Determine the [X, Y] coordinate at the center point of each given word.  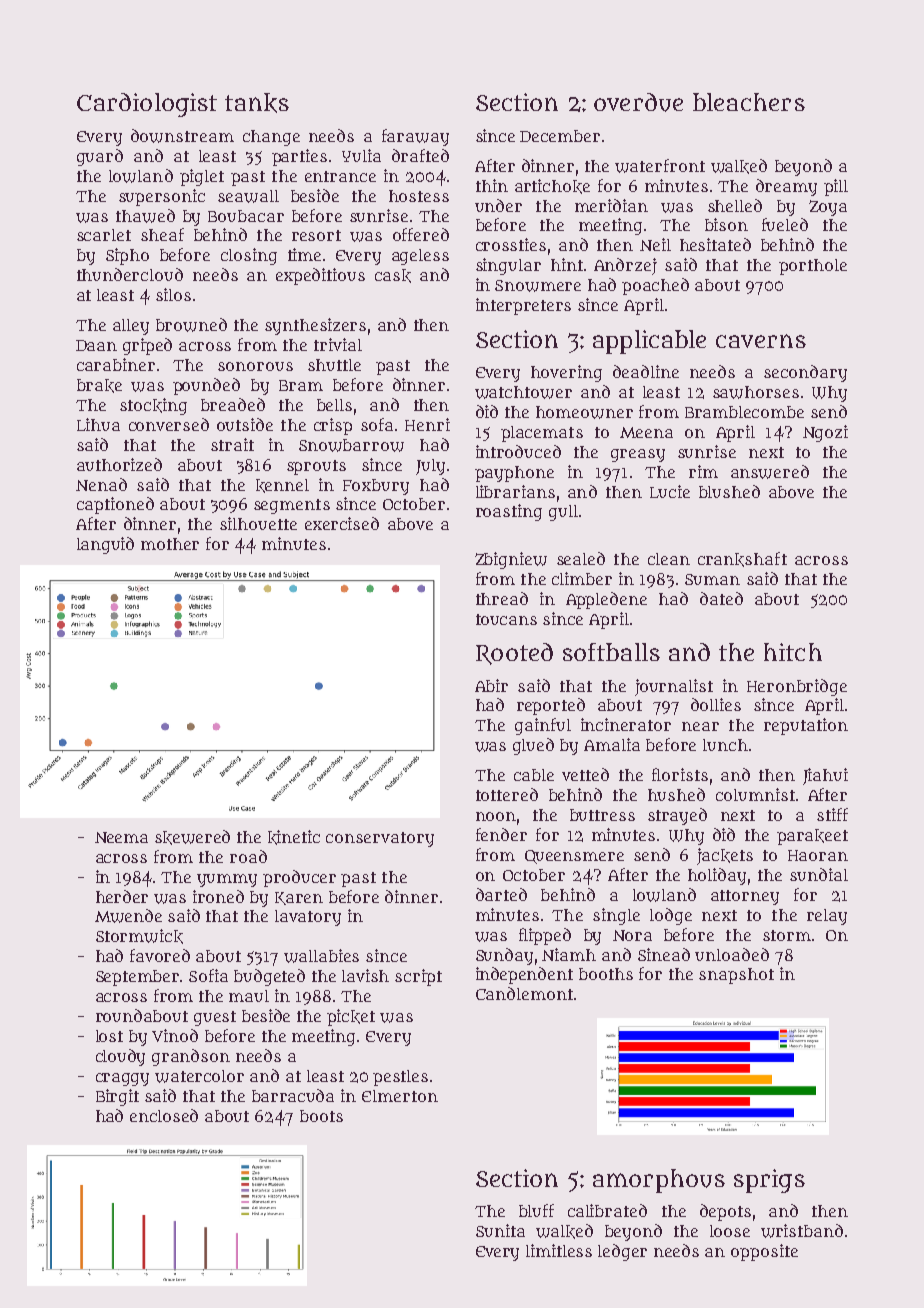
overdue [638, 102]
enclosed [164, 1115]
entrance [340, 176]
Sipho [127, 256]
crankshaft [742, 559]
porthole [813, 267]
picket [351, 1017]
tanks [257, 103]
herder [122, 896]
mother [170, 544]
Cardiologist [147, 105]
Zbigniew [511, 560]
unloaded [732, 954]
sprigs [769, 1181]
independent [524, 975]
